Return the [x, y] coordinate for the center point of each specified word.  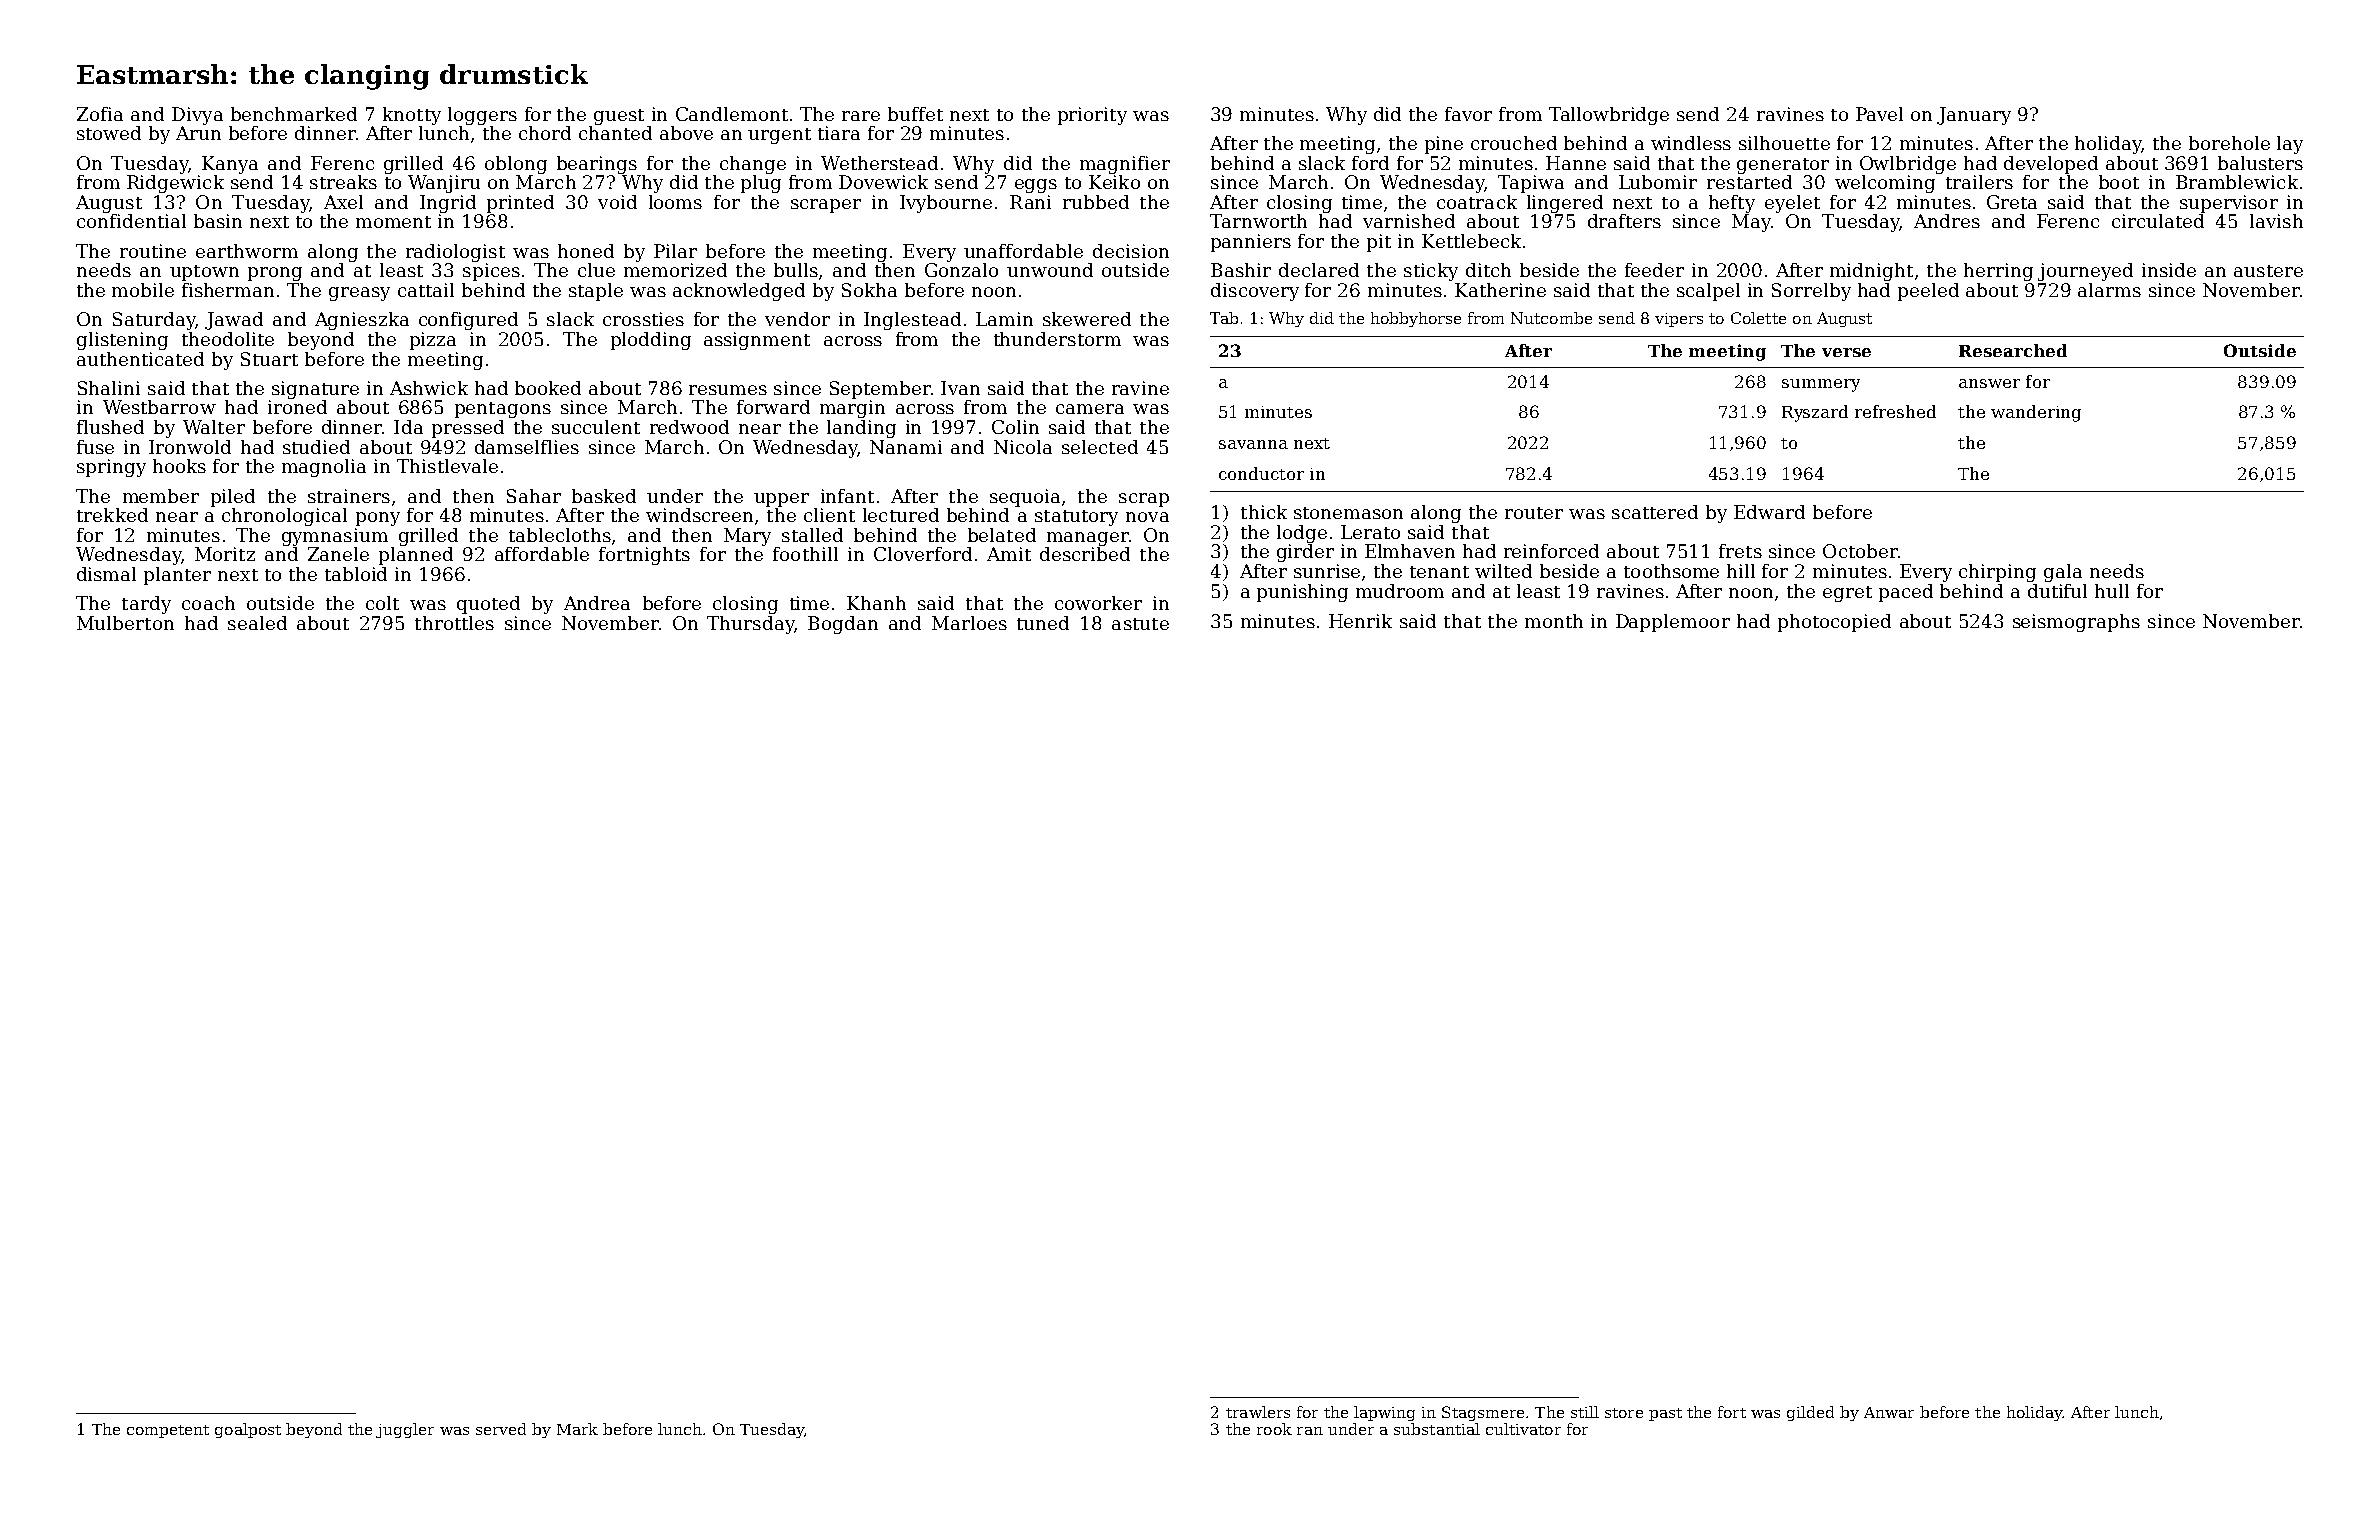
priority [1092, 116]
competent [168, 1431]
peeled [1928, 292]
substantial [1437, 1429]
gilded [1810, 1413]
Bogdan [843, 625]
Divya [197, 116]
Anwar [1889, 1412]
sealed [257, 623]
